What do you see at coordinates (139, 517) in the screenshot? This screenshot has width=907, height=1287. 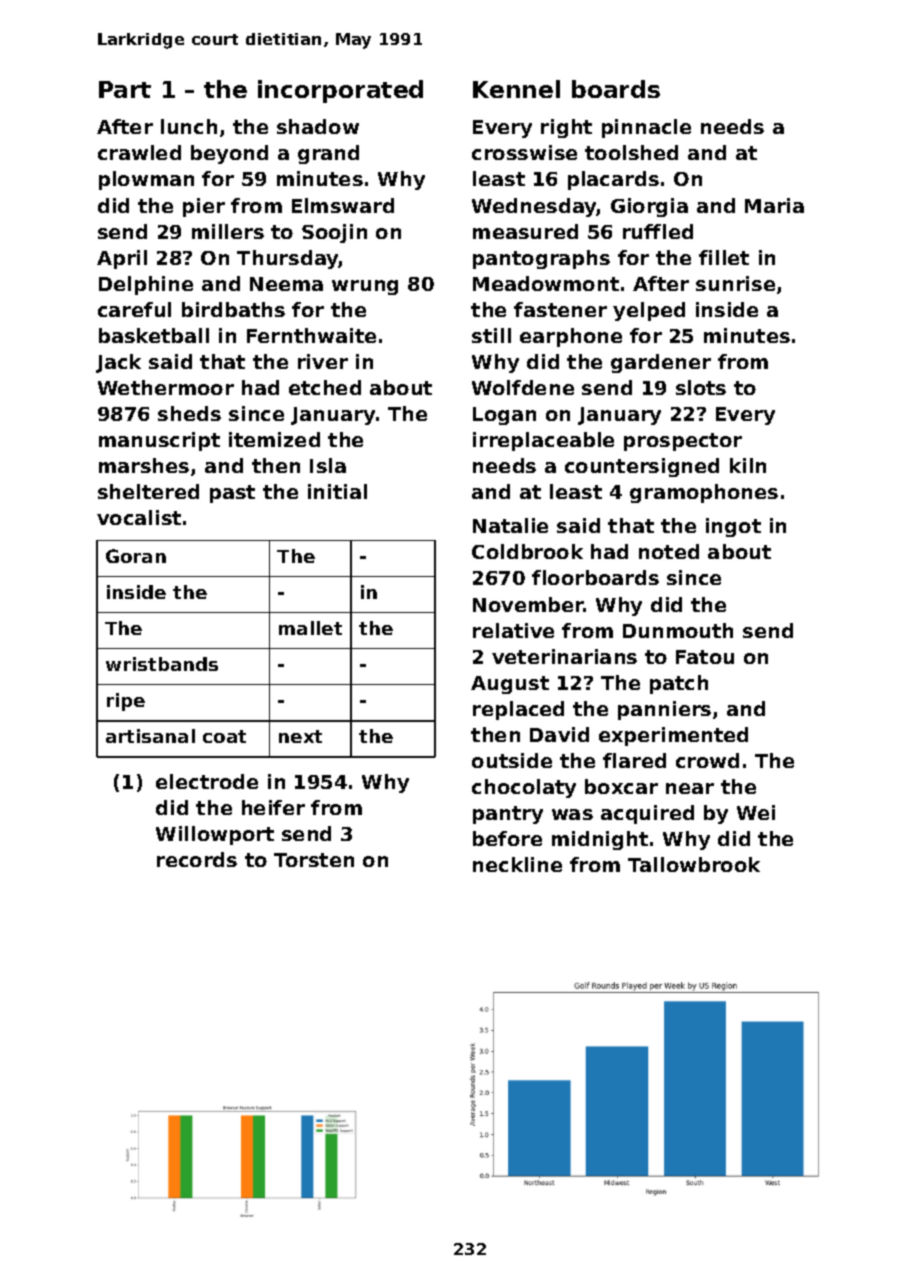 I see `vocalist` at bounding box center [139, 517].
